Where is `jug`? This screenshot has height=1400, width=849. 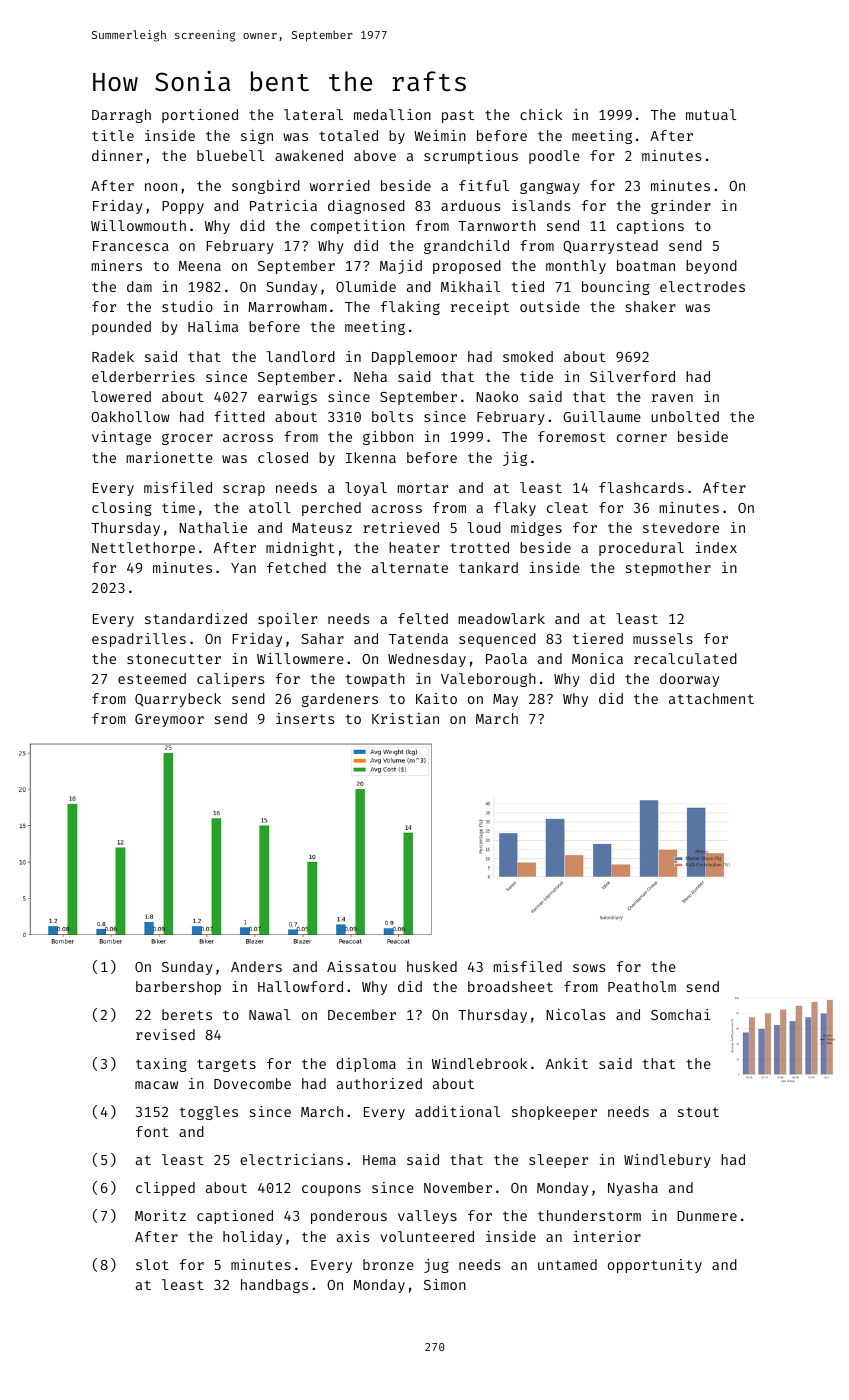
jug is located at coordinates (436, 1266).
